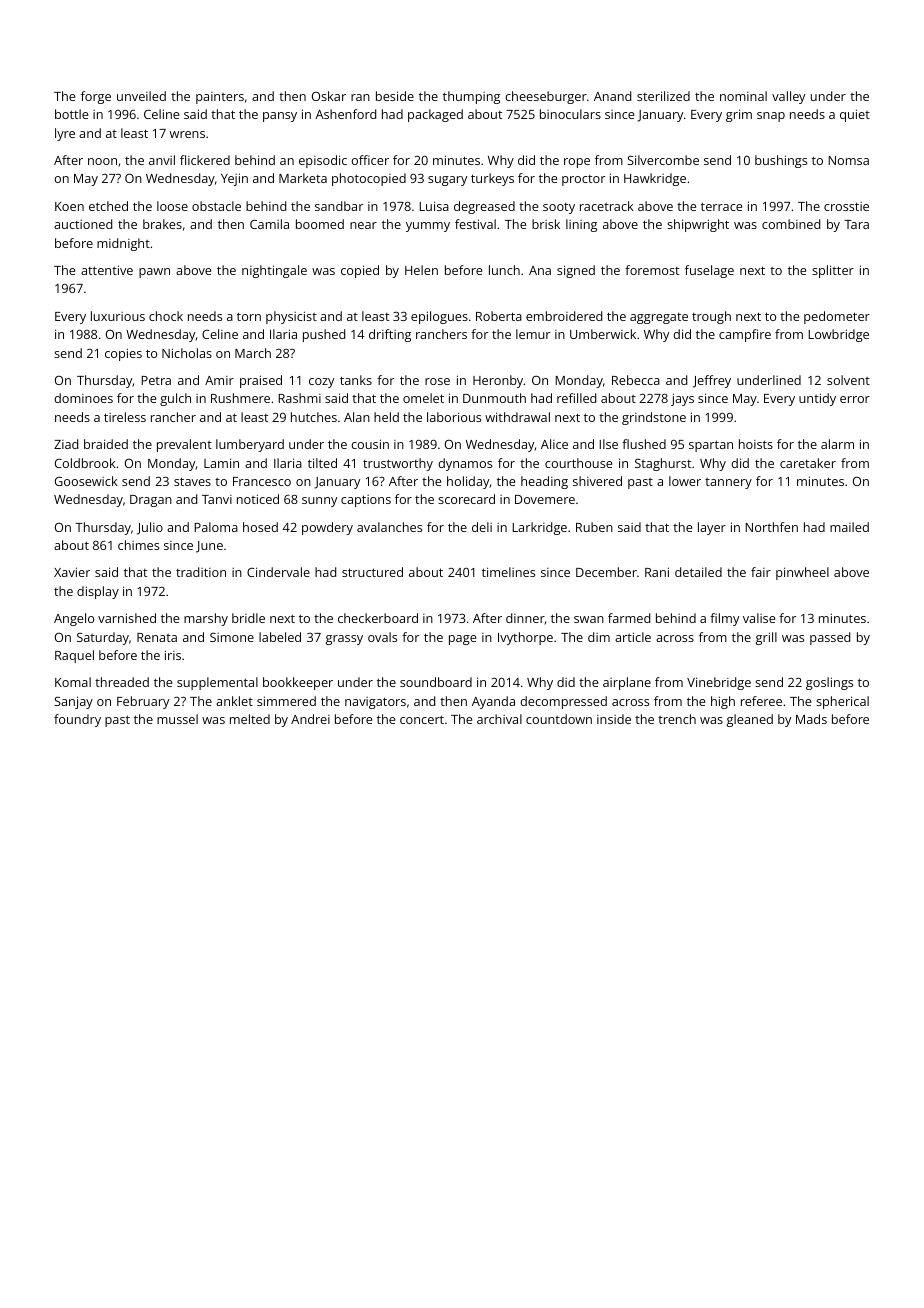  Describe the element at coordinates (422, 719) in the document. I see `concert` at that location.
